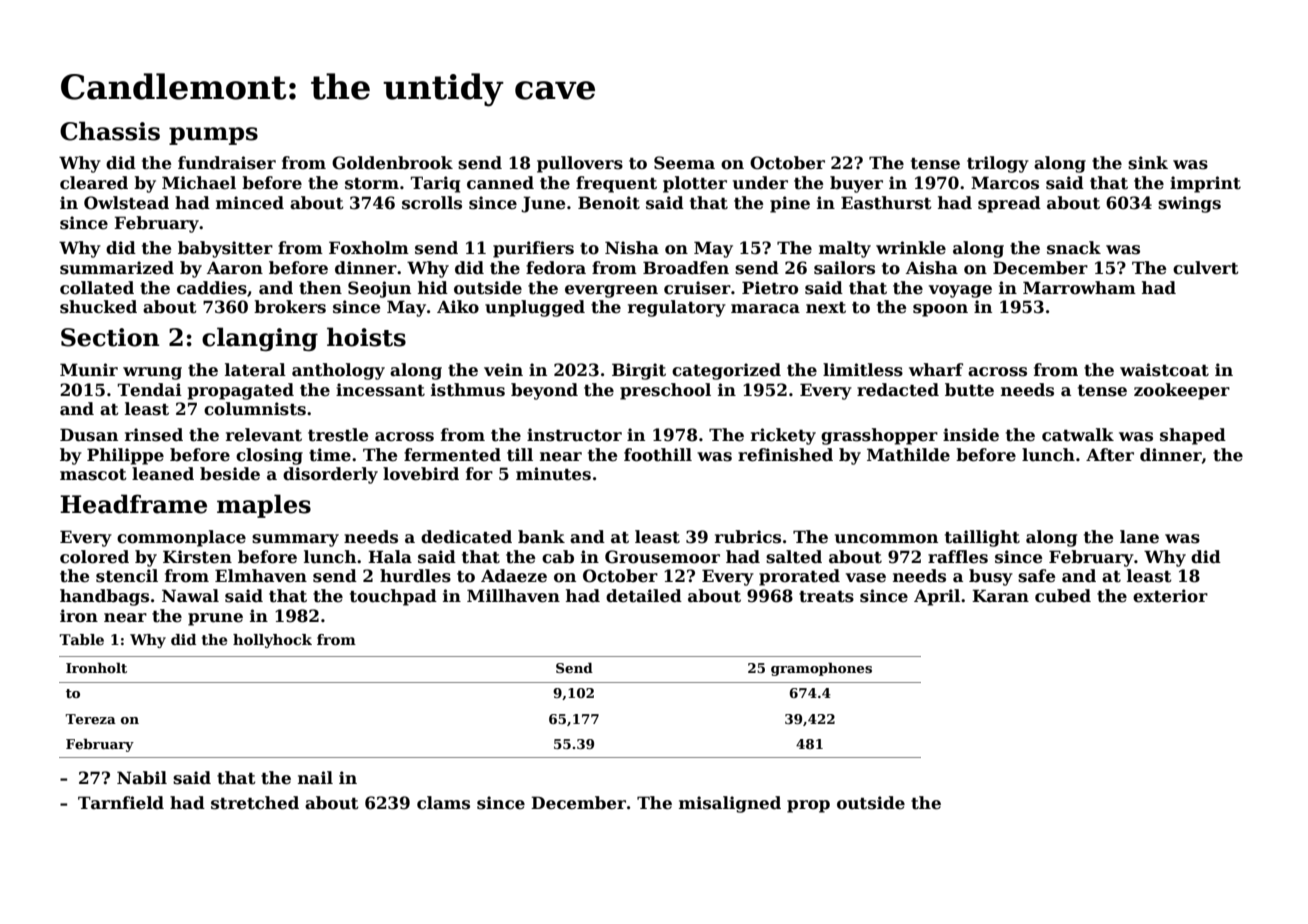  What do you see at coordinates (748, 537) in the screenshot?
I see `rubrics` at bounding box center [748, 537].
